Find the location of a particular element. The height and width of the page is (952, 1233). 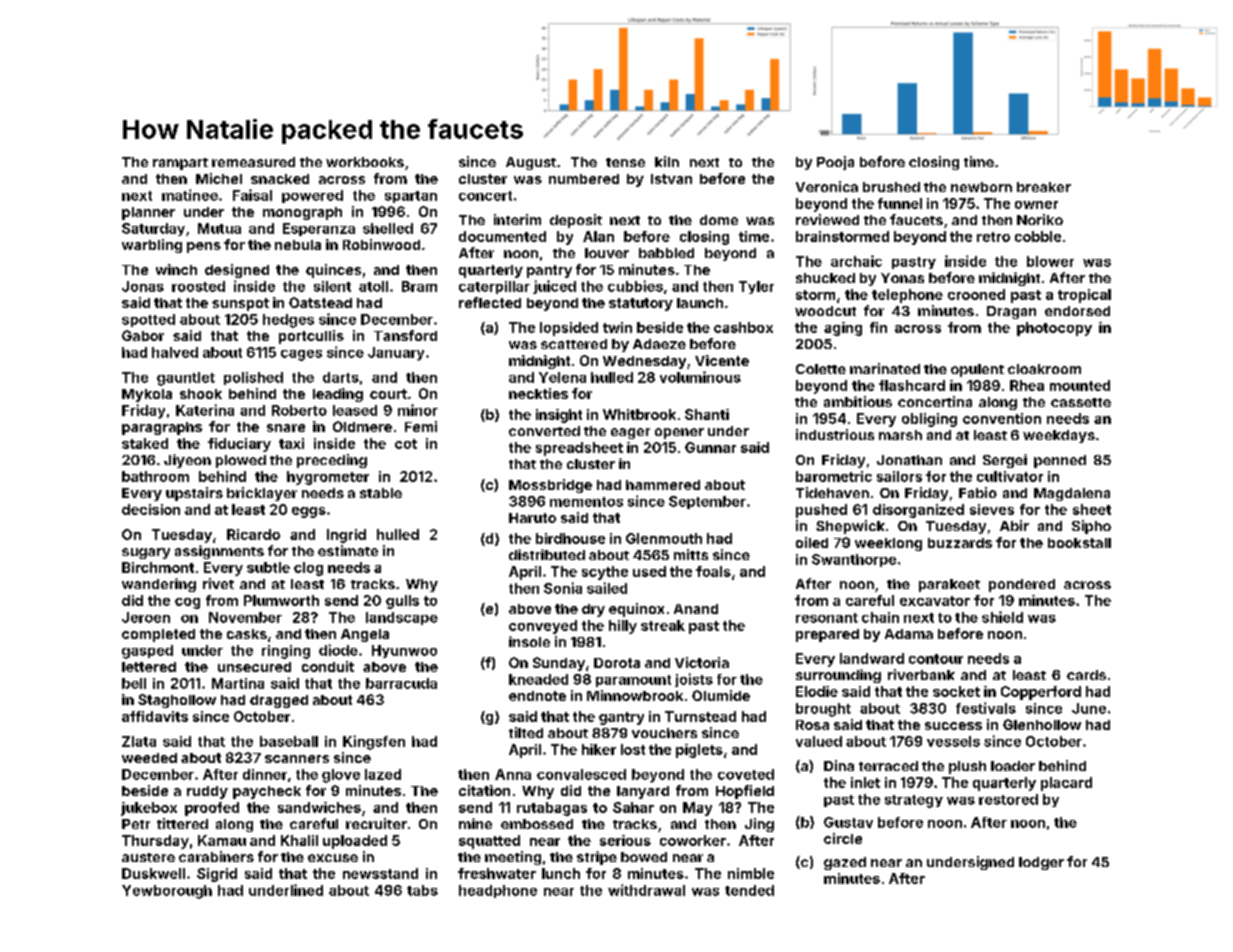

Pooja is located at coordinates (835, 163).
